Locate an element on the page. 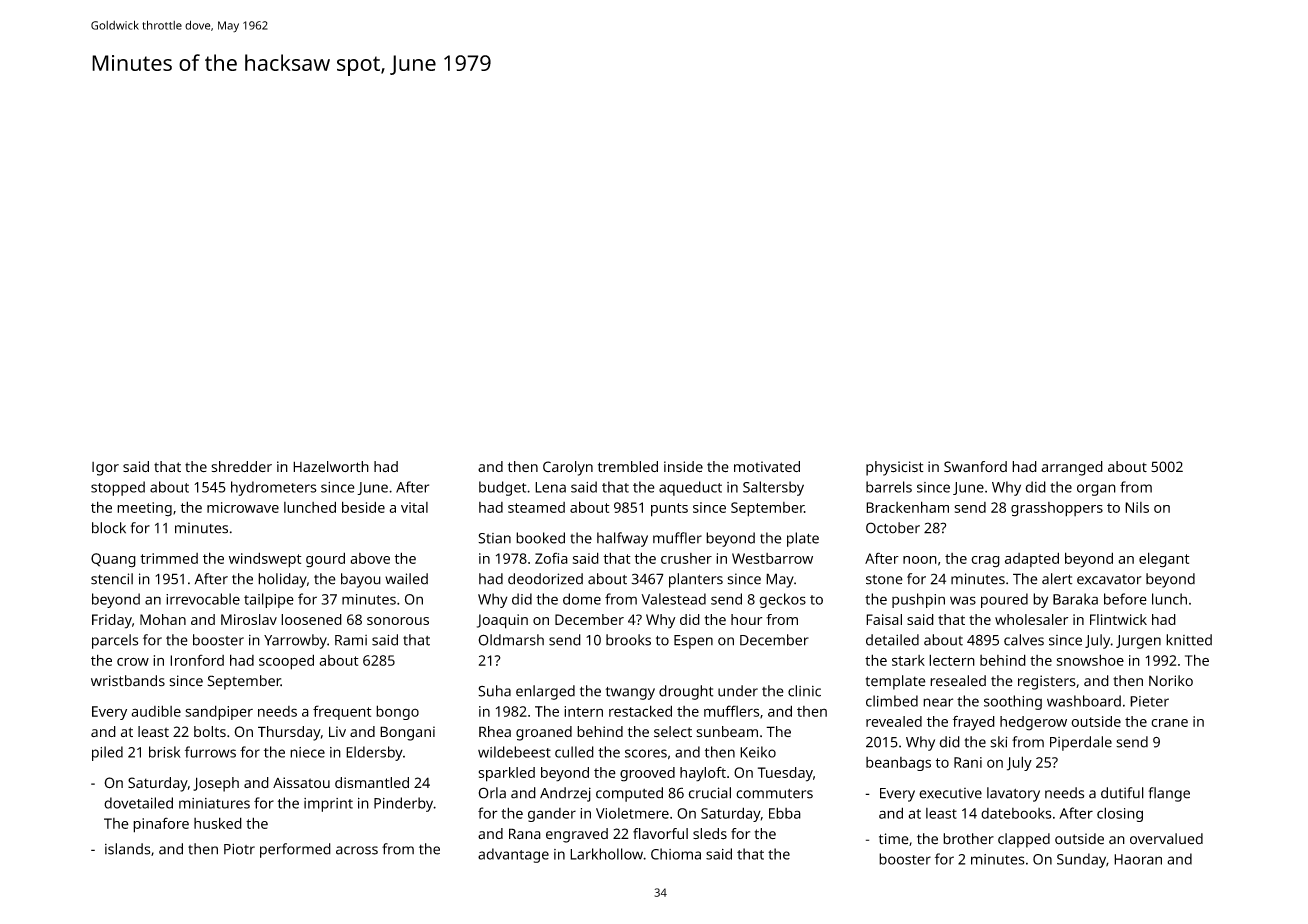  hydrometers is located at coordinates (274, 488).
